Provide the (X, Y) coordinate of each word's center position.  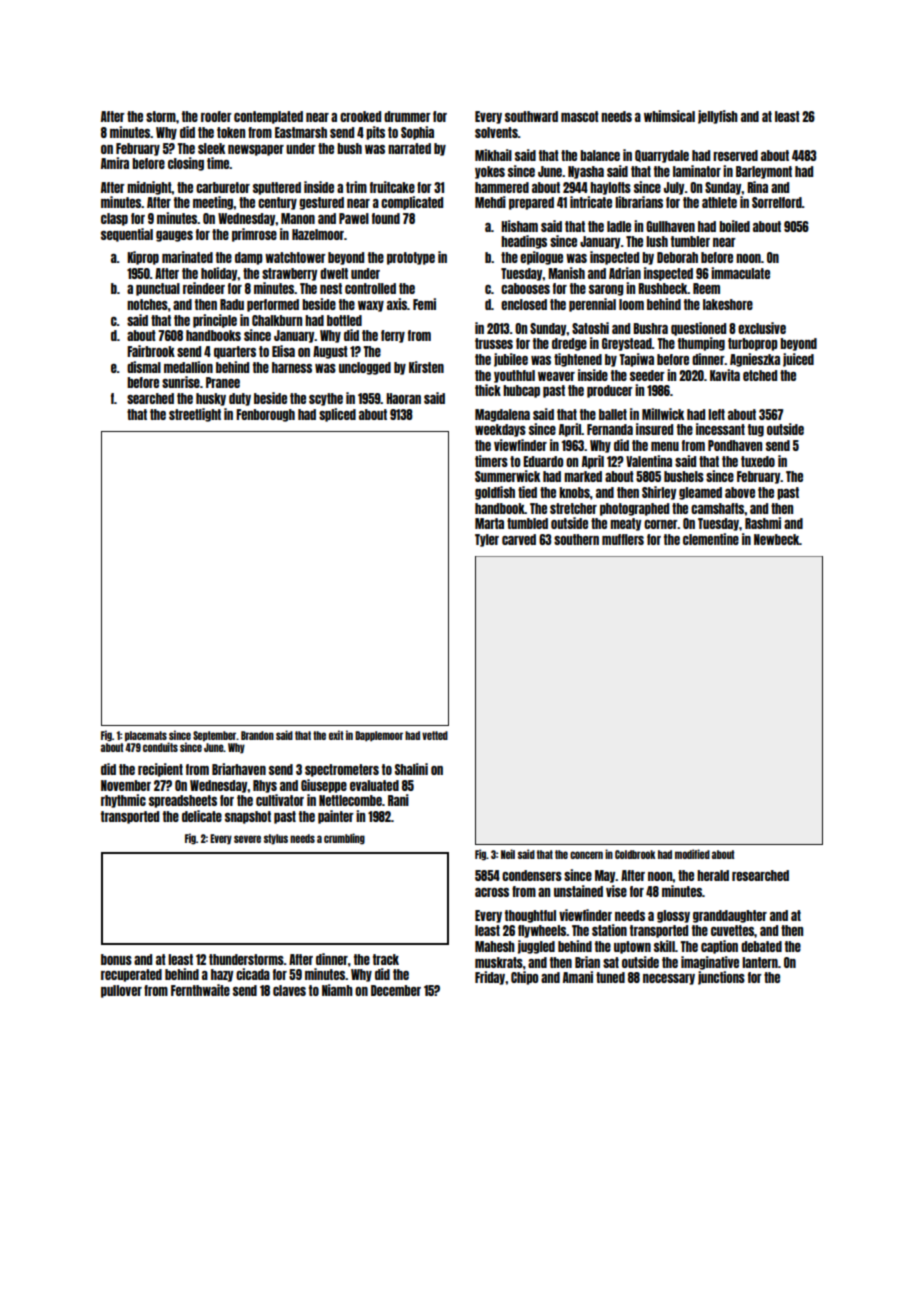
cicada (253, 974)
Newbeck (777, 539)
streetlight (195, 415)
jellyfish (718, 117)
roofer (216, 116)
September (215, 736)
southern (576, 539)
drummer (407, 116)
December (396, 990)
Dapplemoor (379, 736)
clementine (711, 539)
